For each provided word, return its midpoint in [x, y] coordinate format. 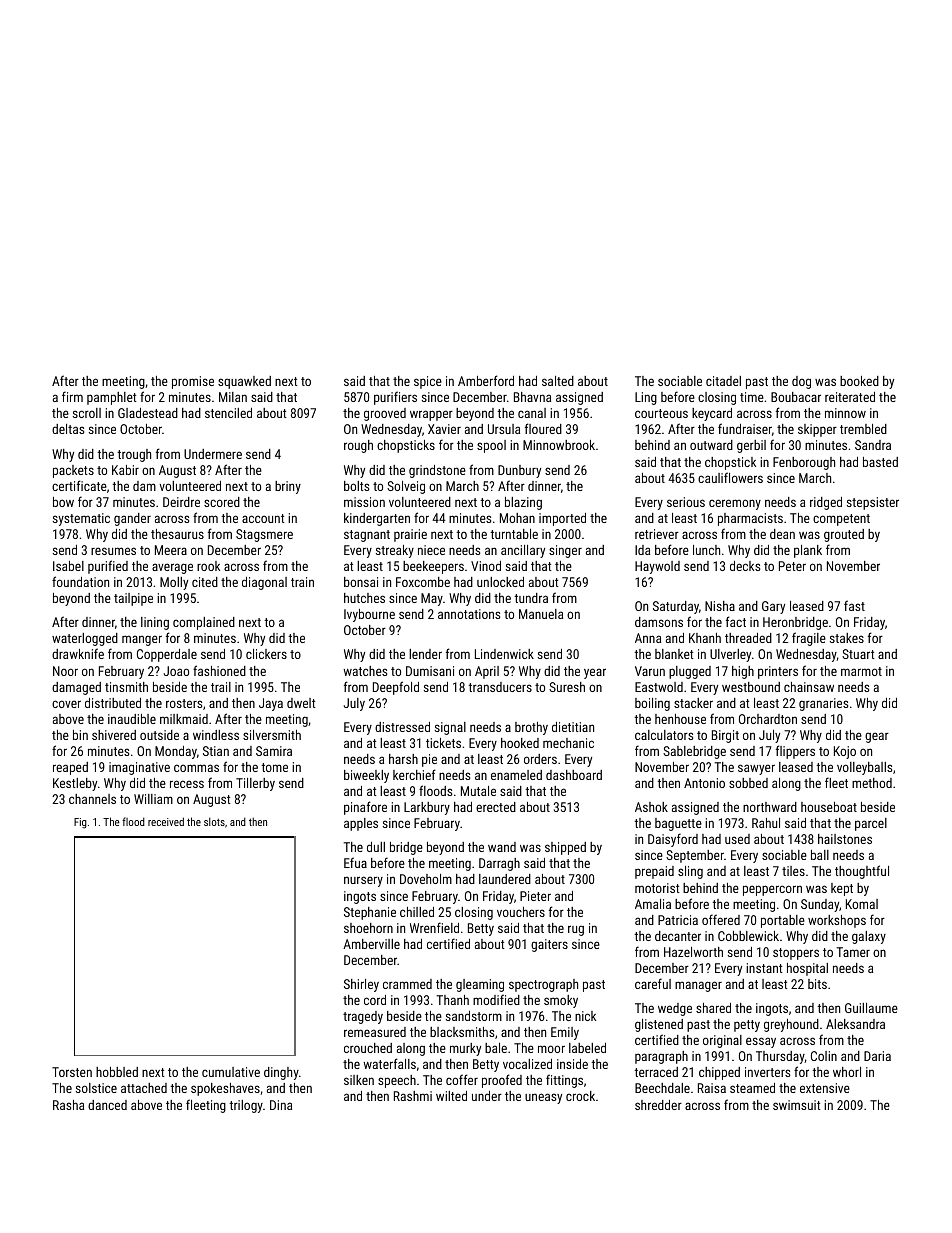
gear [877, 737]
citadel [723, 381]
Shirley [361, 985]
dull [376, 847]
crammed [407, 984]
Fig [80, 823]
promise [193, 382]
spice [428, 382]
